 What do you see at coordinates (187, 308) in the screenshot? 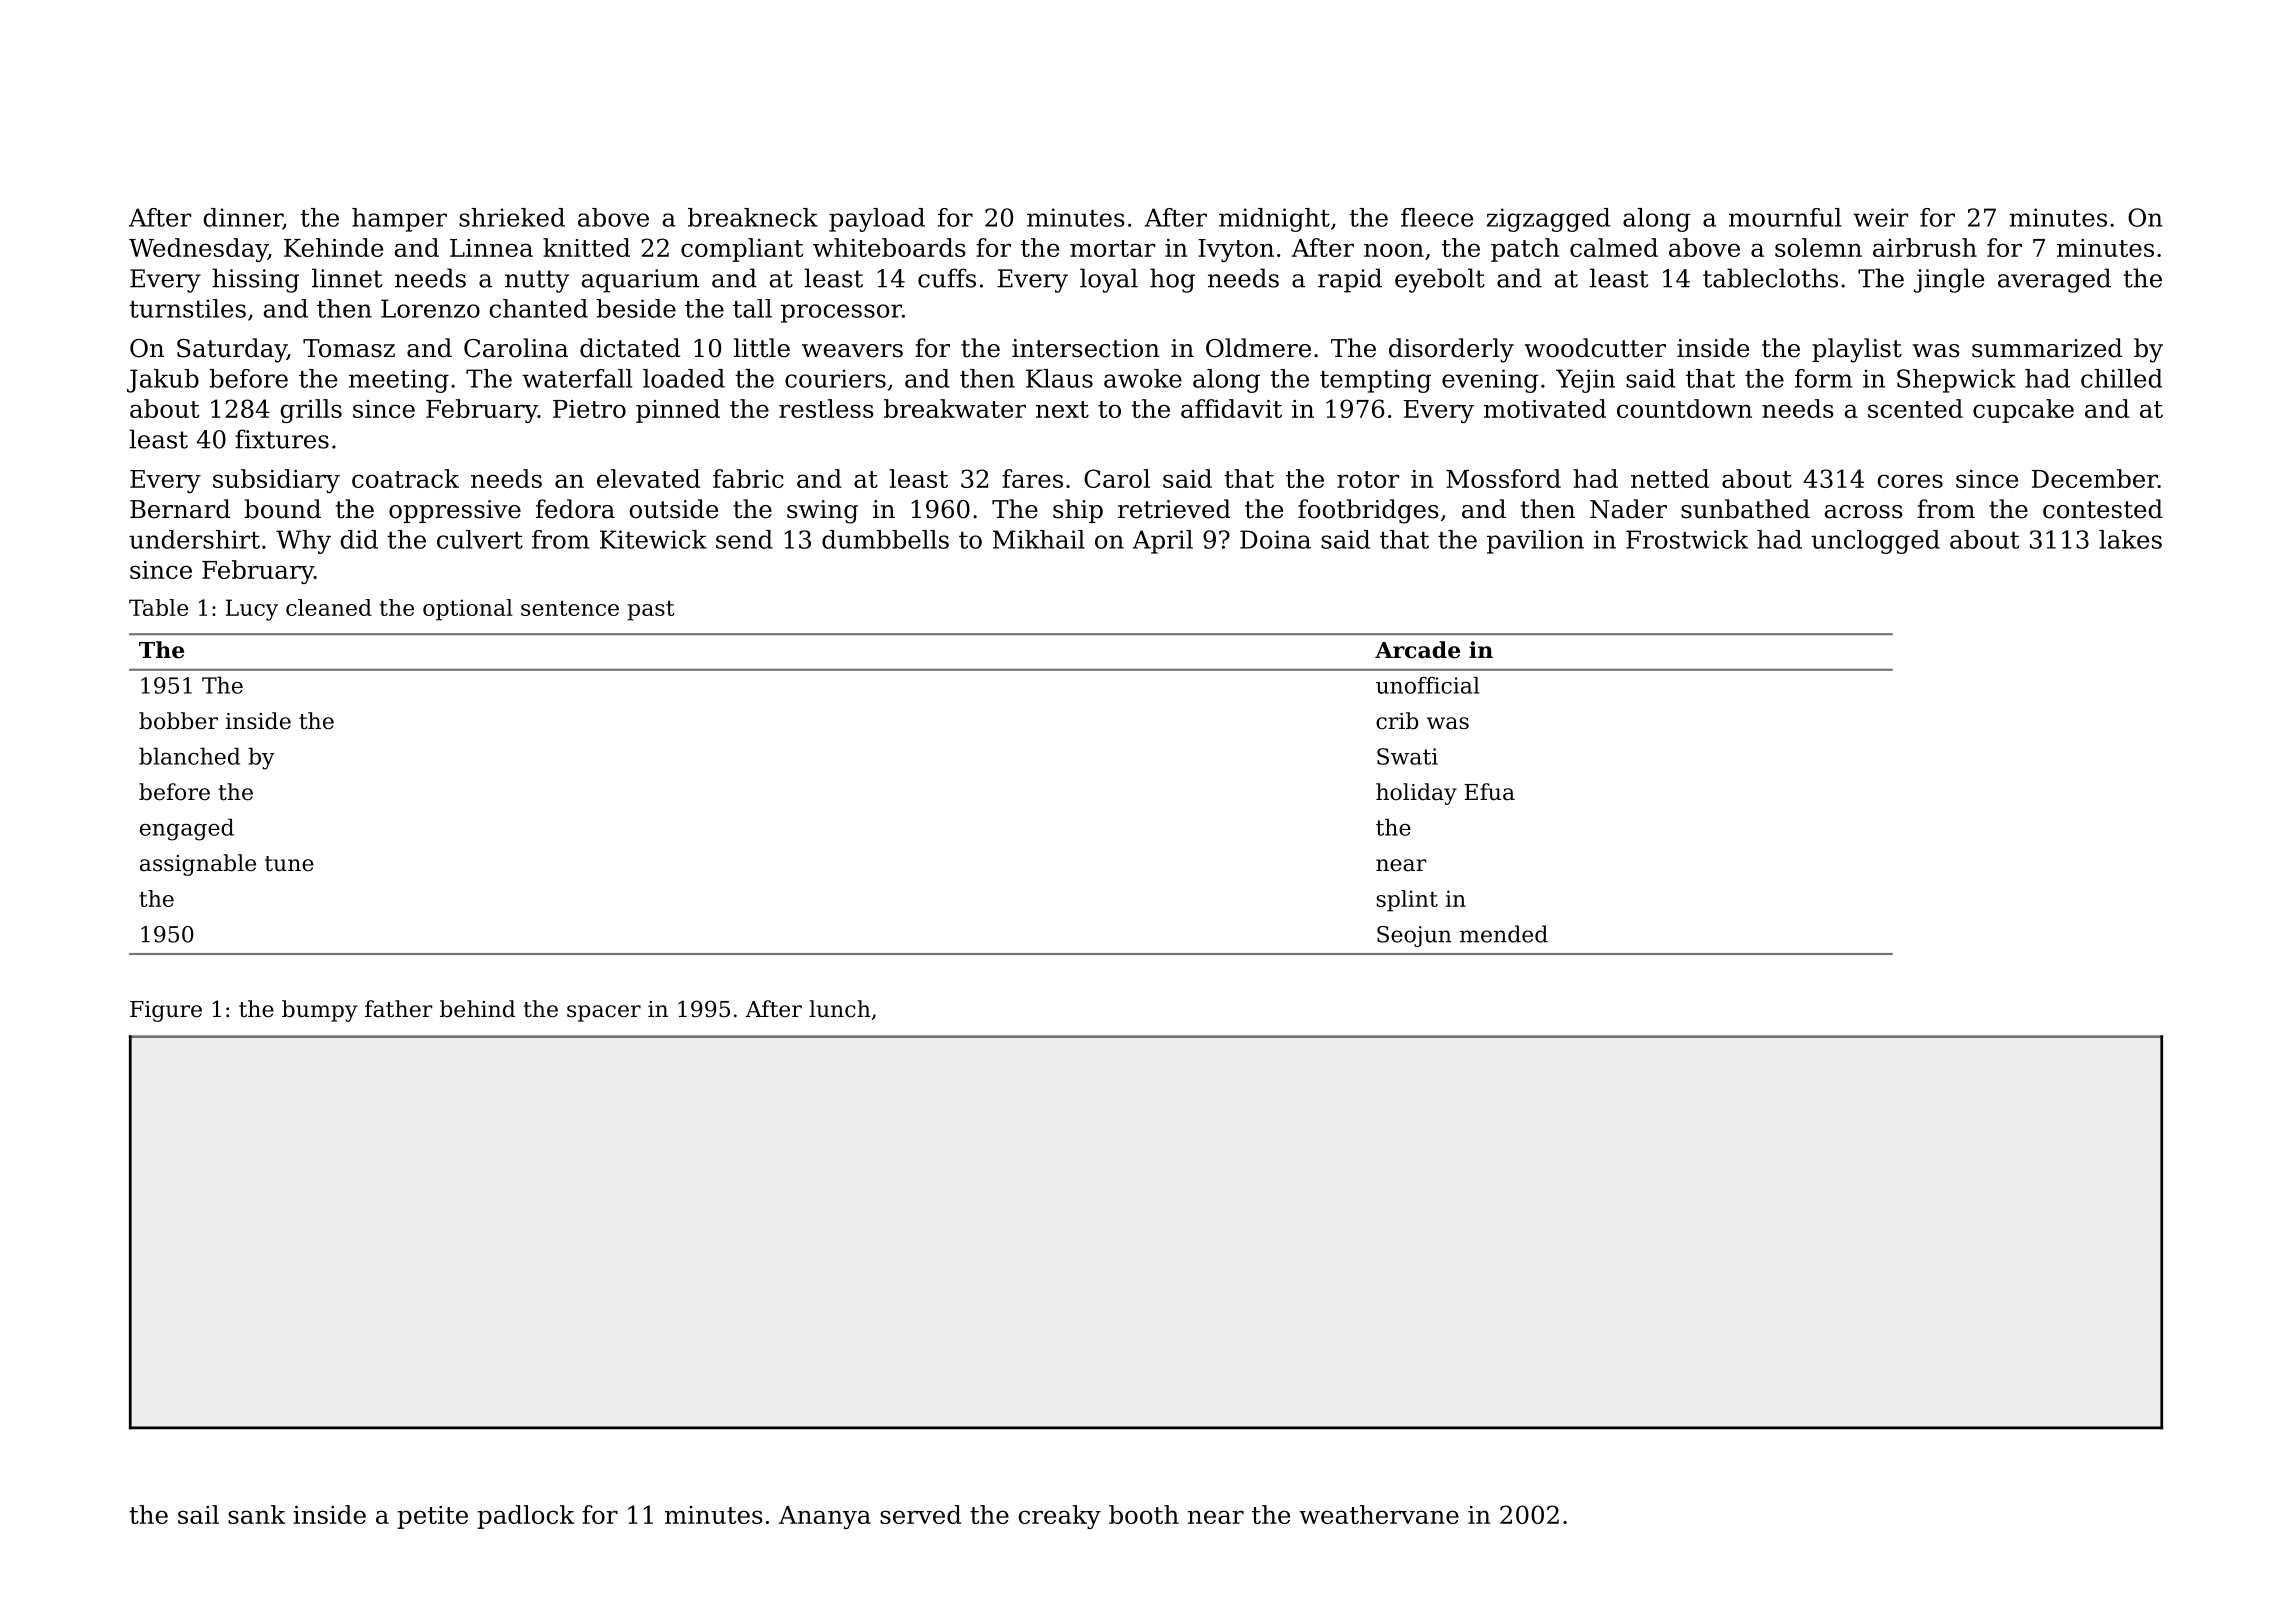
I see `turnstiles` at bounding box center [187, 308].
